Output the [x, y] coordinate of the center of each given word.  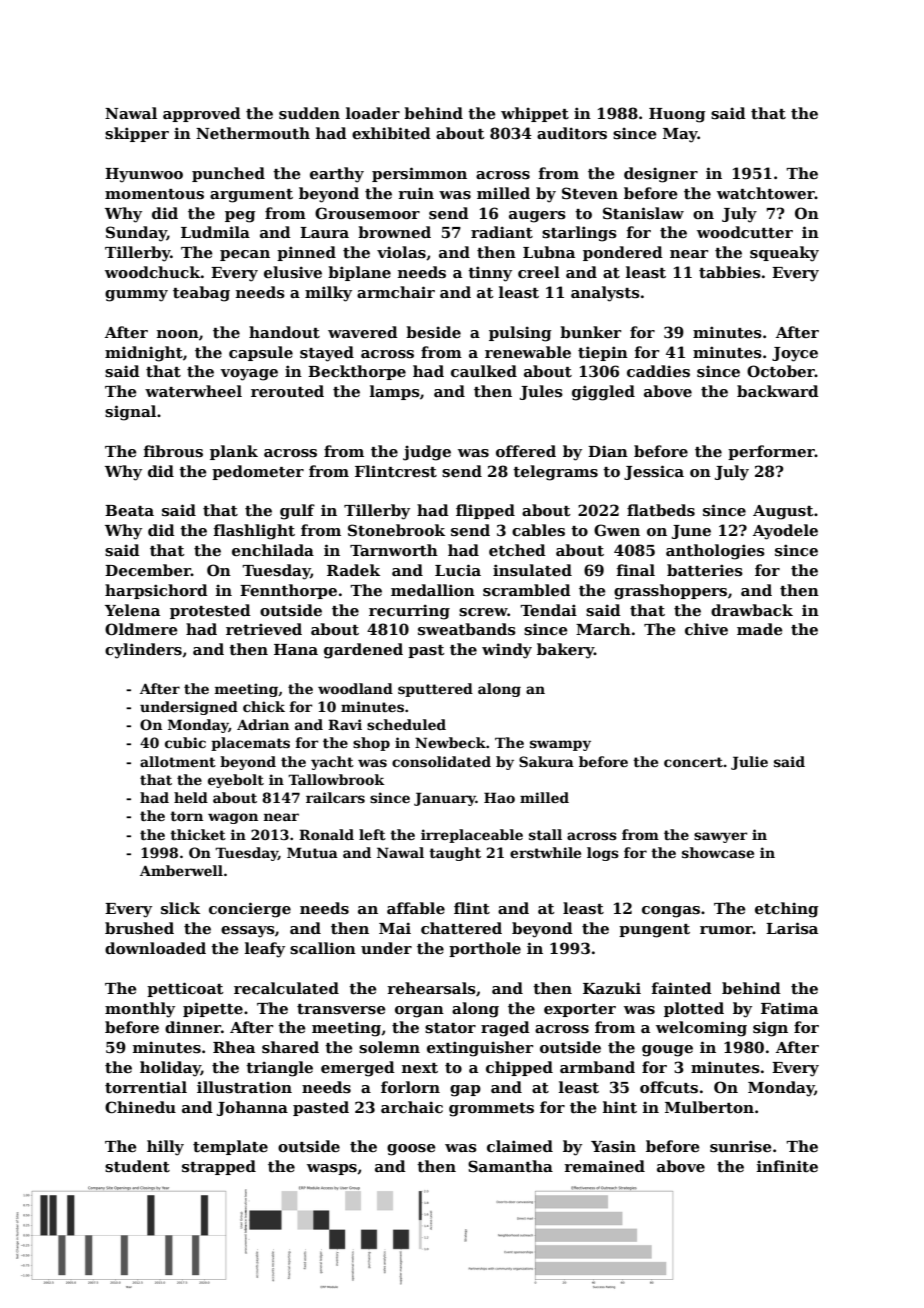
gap [465, 1091]
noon [178, 334]
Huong [677, 115]
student [137, 1166]
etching [787, 910]
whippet [535, 114]
